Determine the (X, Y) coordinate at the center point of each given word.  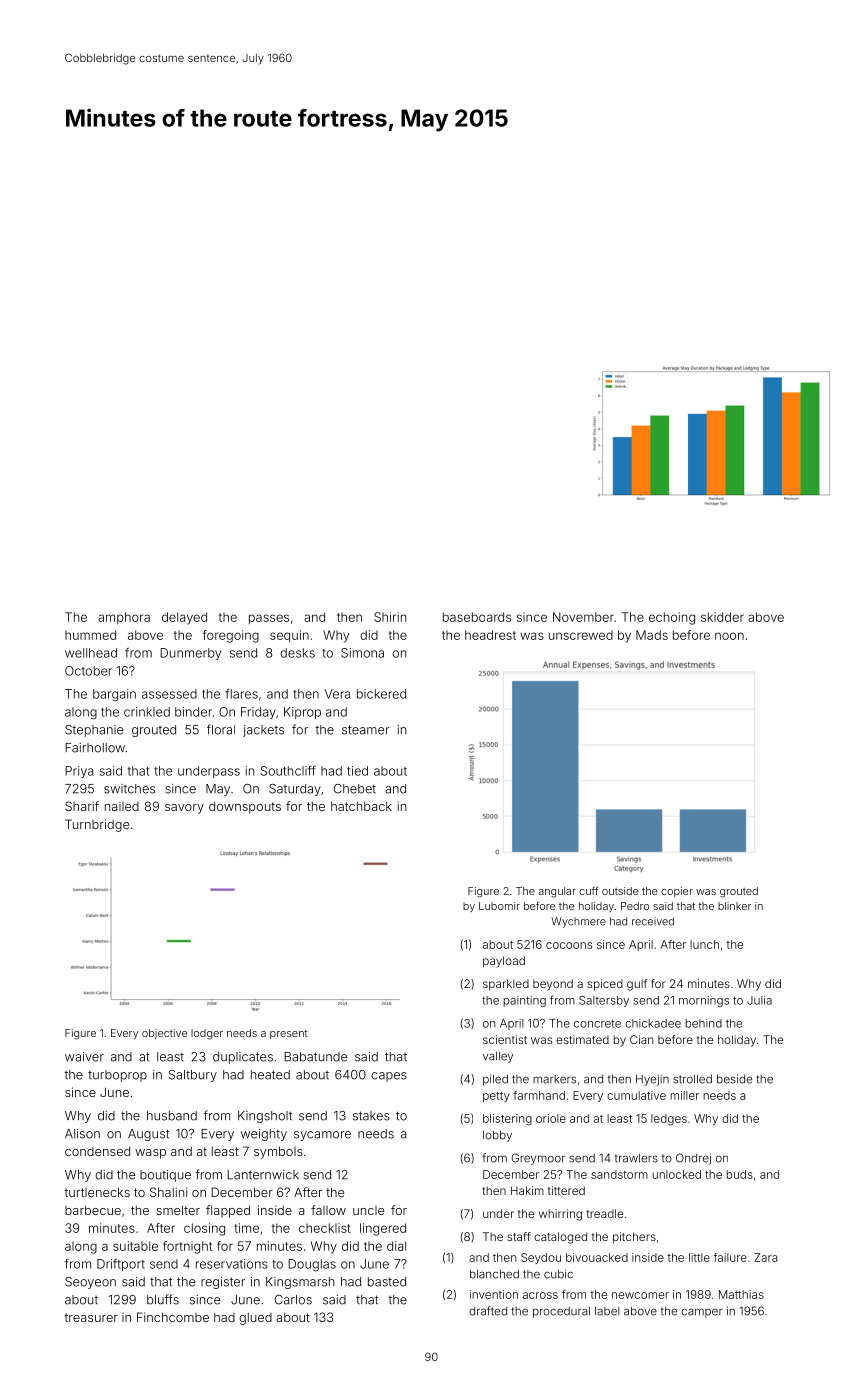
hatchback (361, 806)
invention (494, 1294)
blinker (734, 906)
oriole (551, 1118)
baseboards (477, 617)
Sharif (82, 806)
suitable (135, 1246)
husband (172, 1116)
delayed (184, 618)
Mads (652, 635)
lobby (497, 1136)
